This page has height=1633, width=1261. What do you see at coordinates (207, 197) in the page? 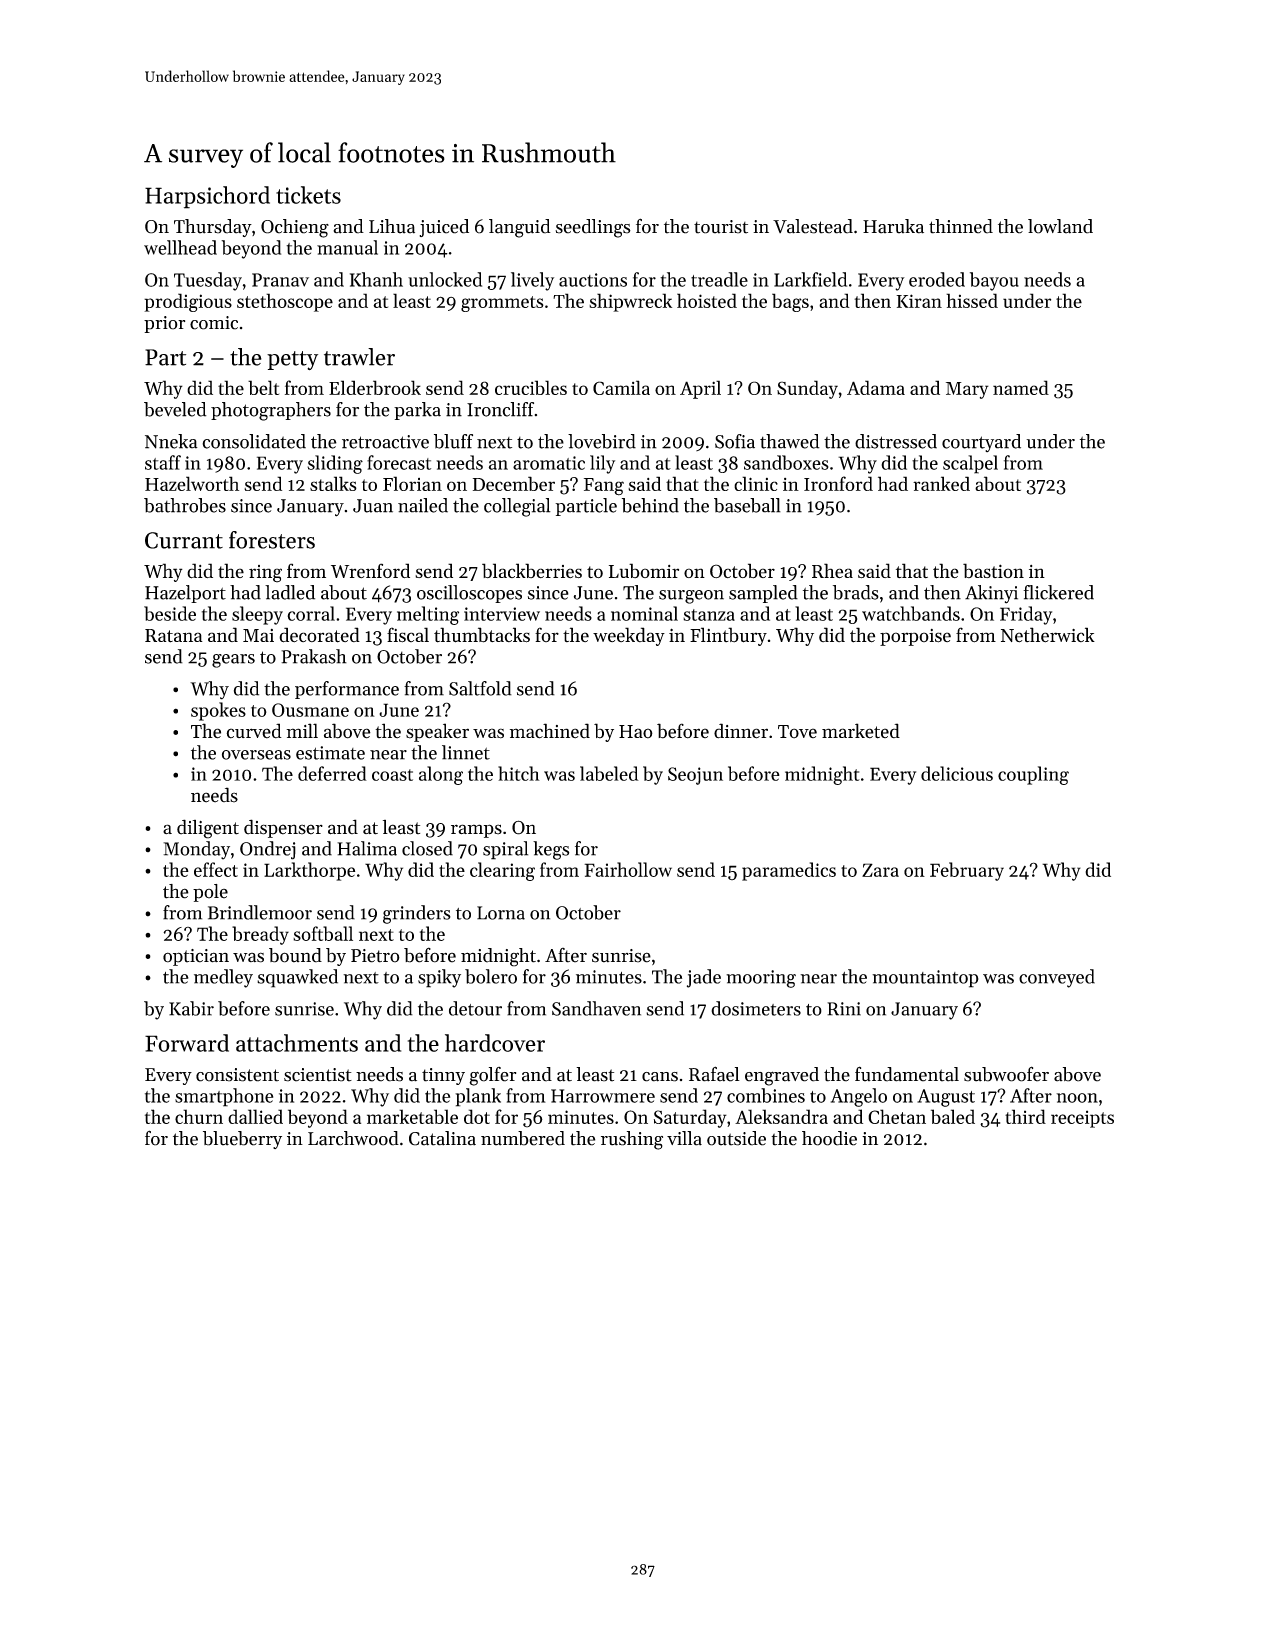
I see `Harpsichord` at bounding box center [207, 197].
